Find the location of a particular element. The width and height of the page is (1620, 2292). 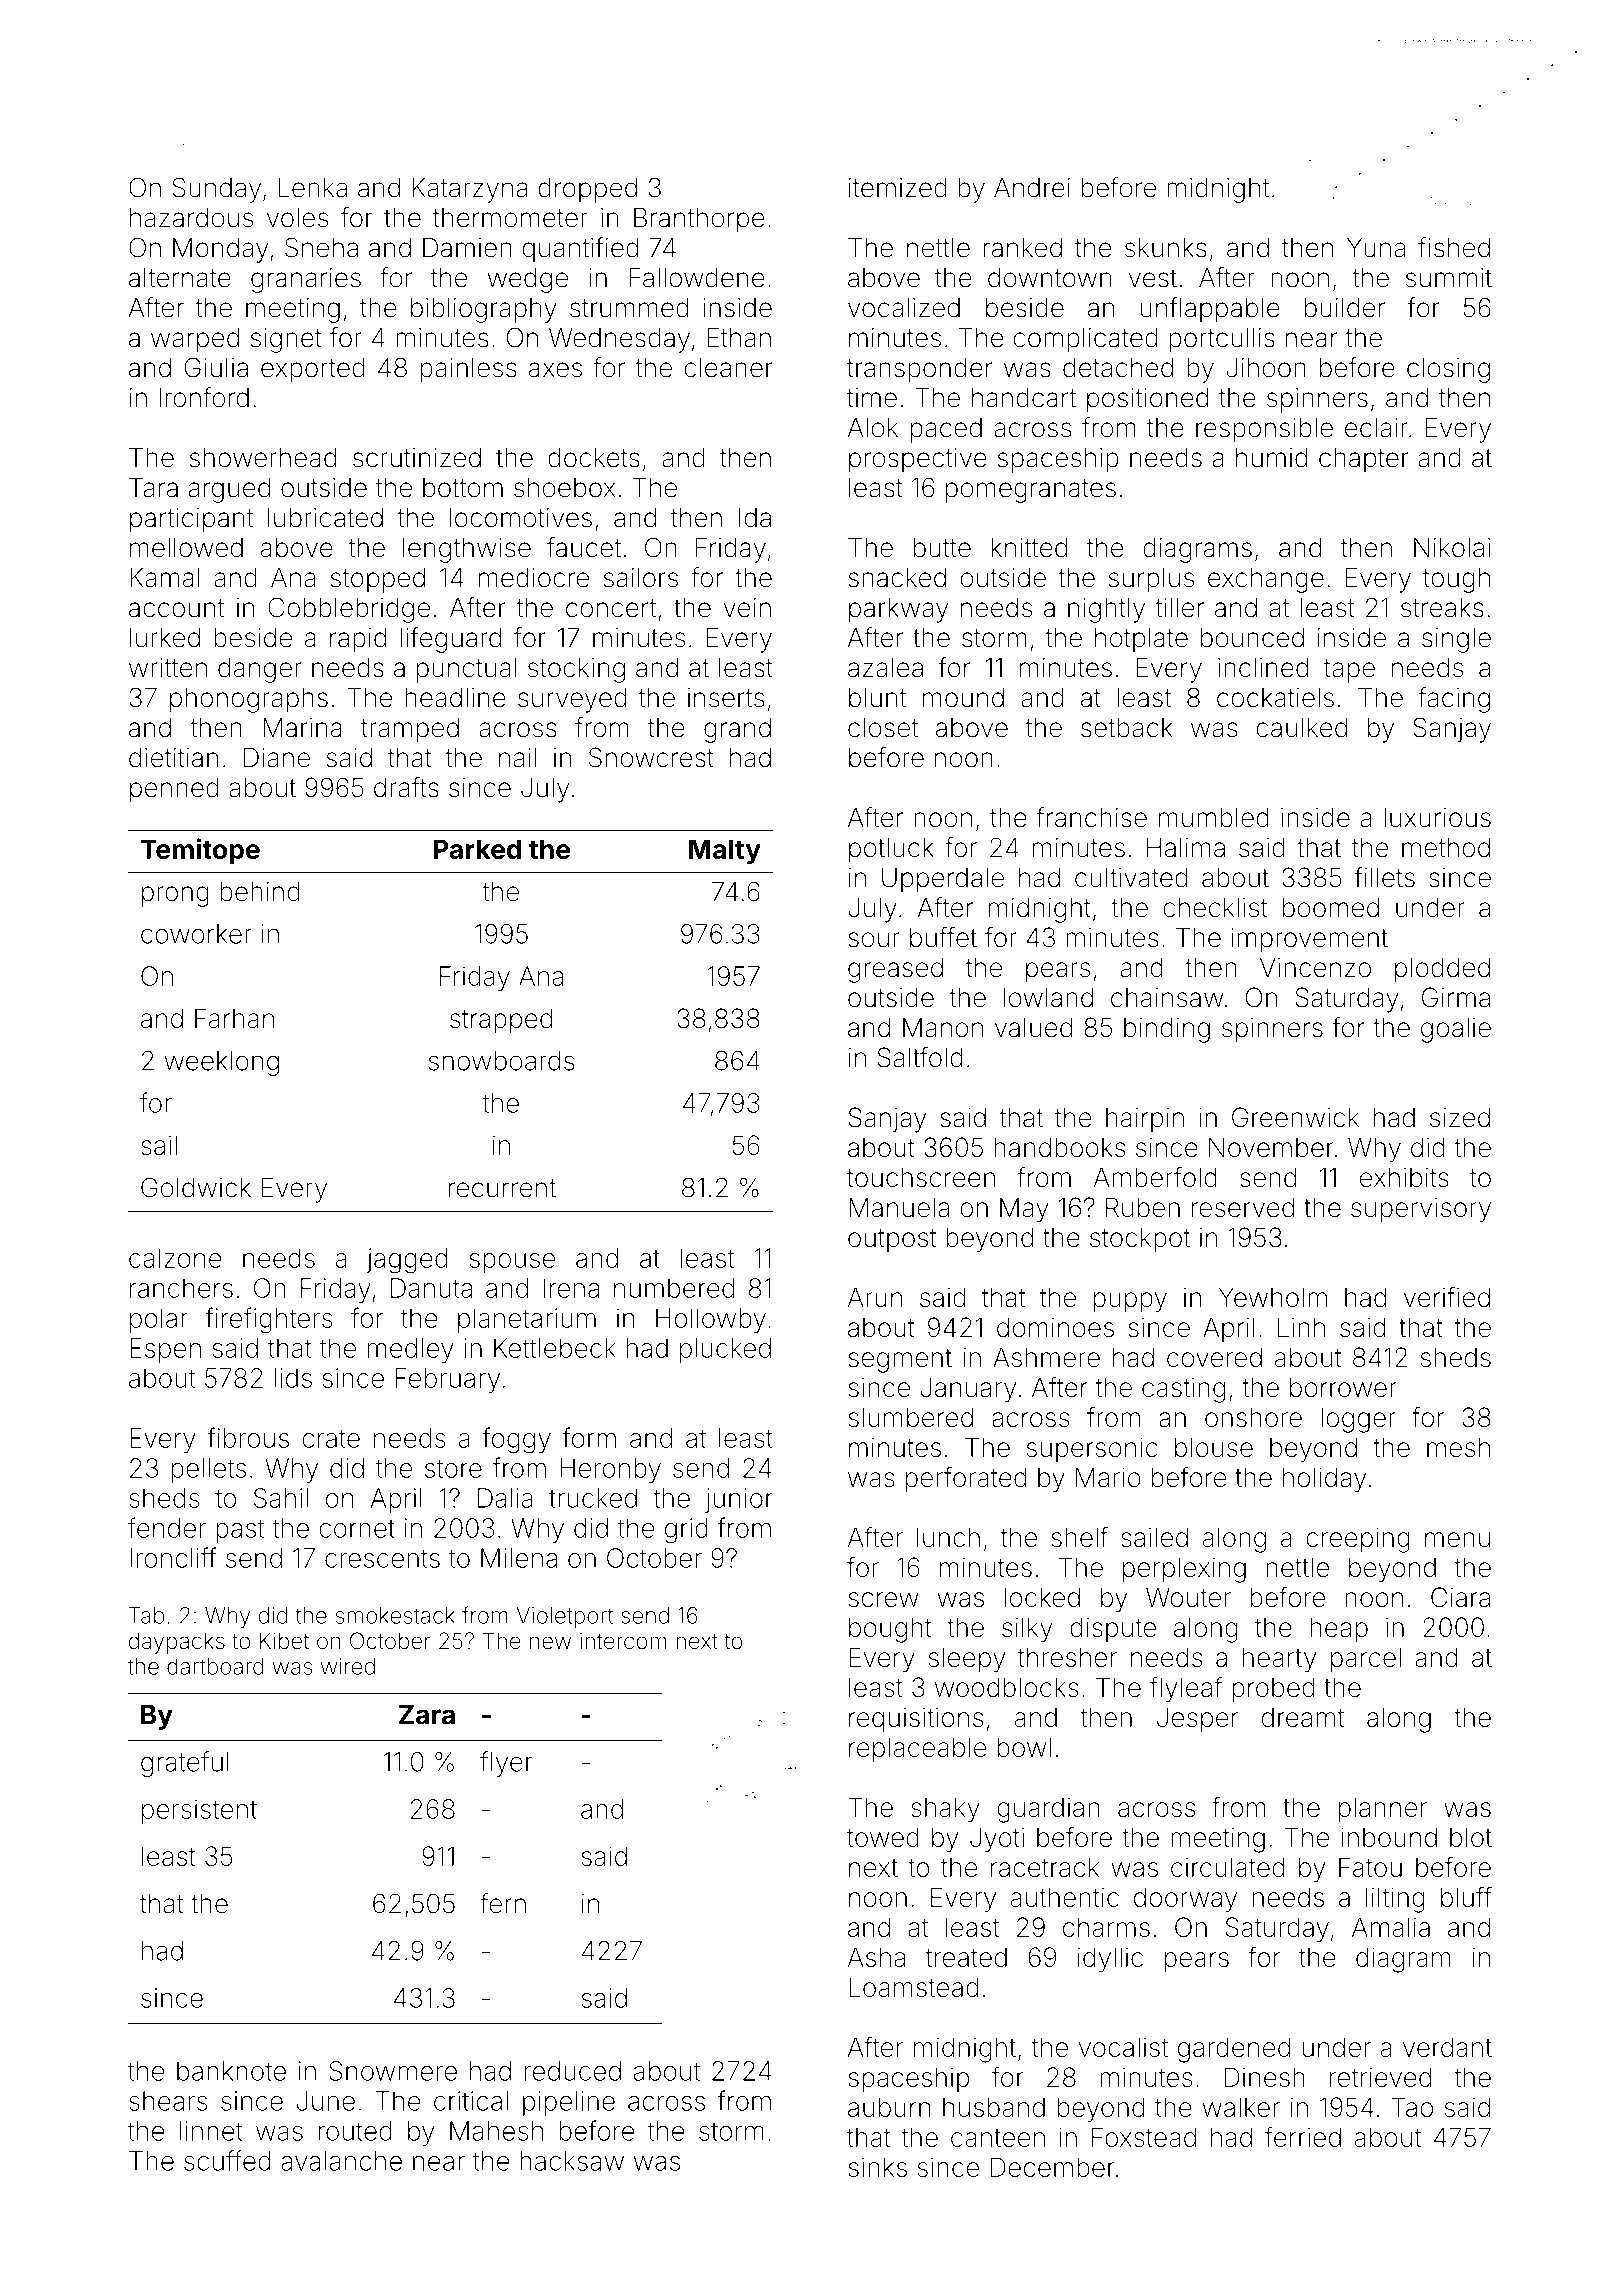

signet is located at coordinates (286, 340).
